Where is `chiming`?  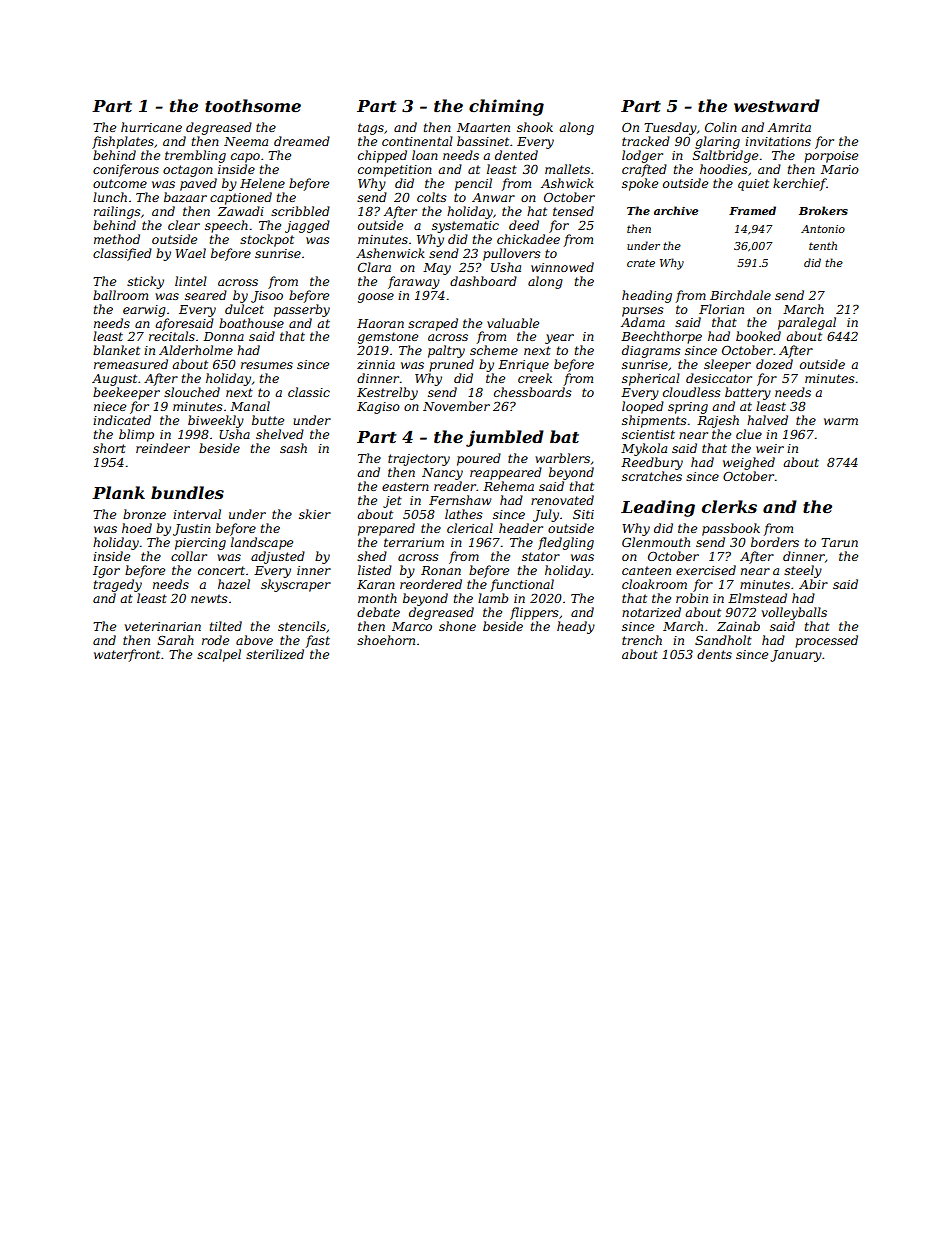 chiming is located at coordinates (506, 107).
